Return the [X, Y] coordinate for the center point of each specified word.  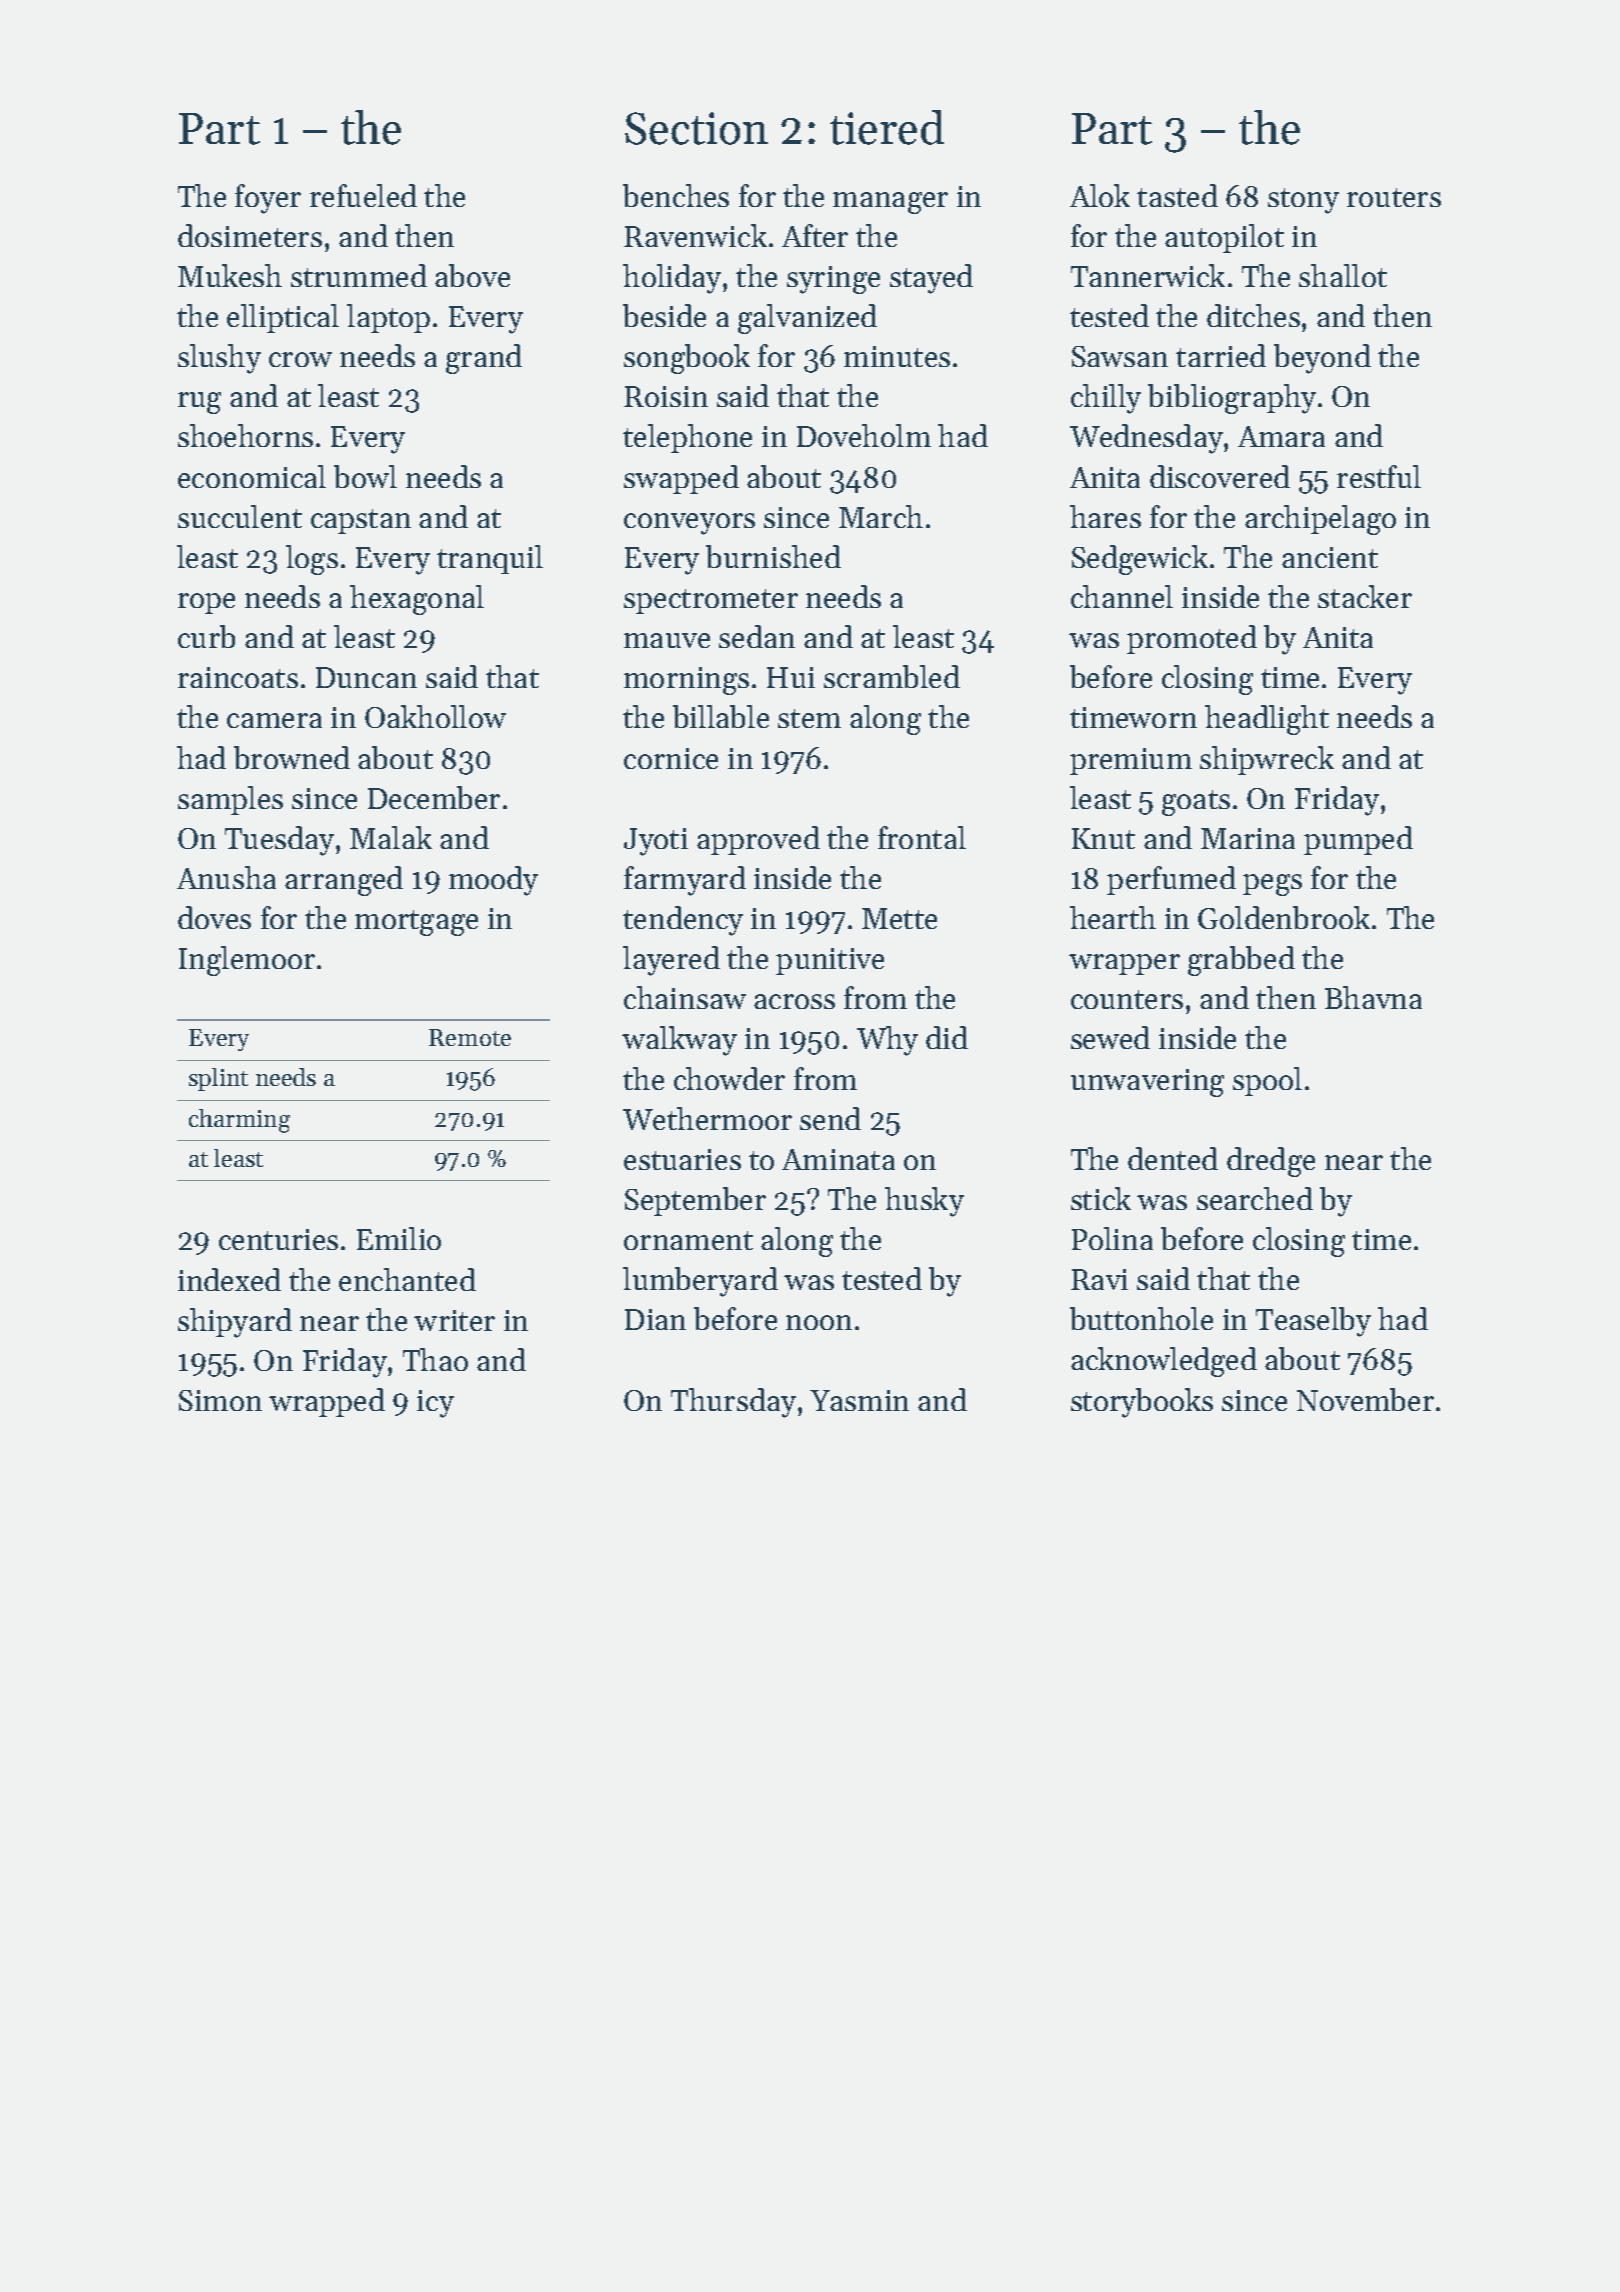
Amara [1281, 436]
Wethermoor [707, 1118]
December [434, 797]
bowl [365, 476]
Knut [1103, 838]
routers [1394, 197]
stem [809, 718]
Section [696, 128]
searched [1255, 1198]
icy [435, 1404]
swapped [681, 479]
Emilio [399, 1238]
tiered [887, 127]
